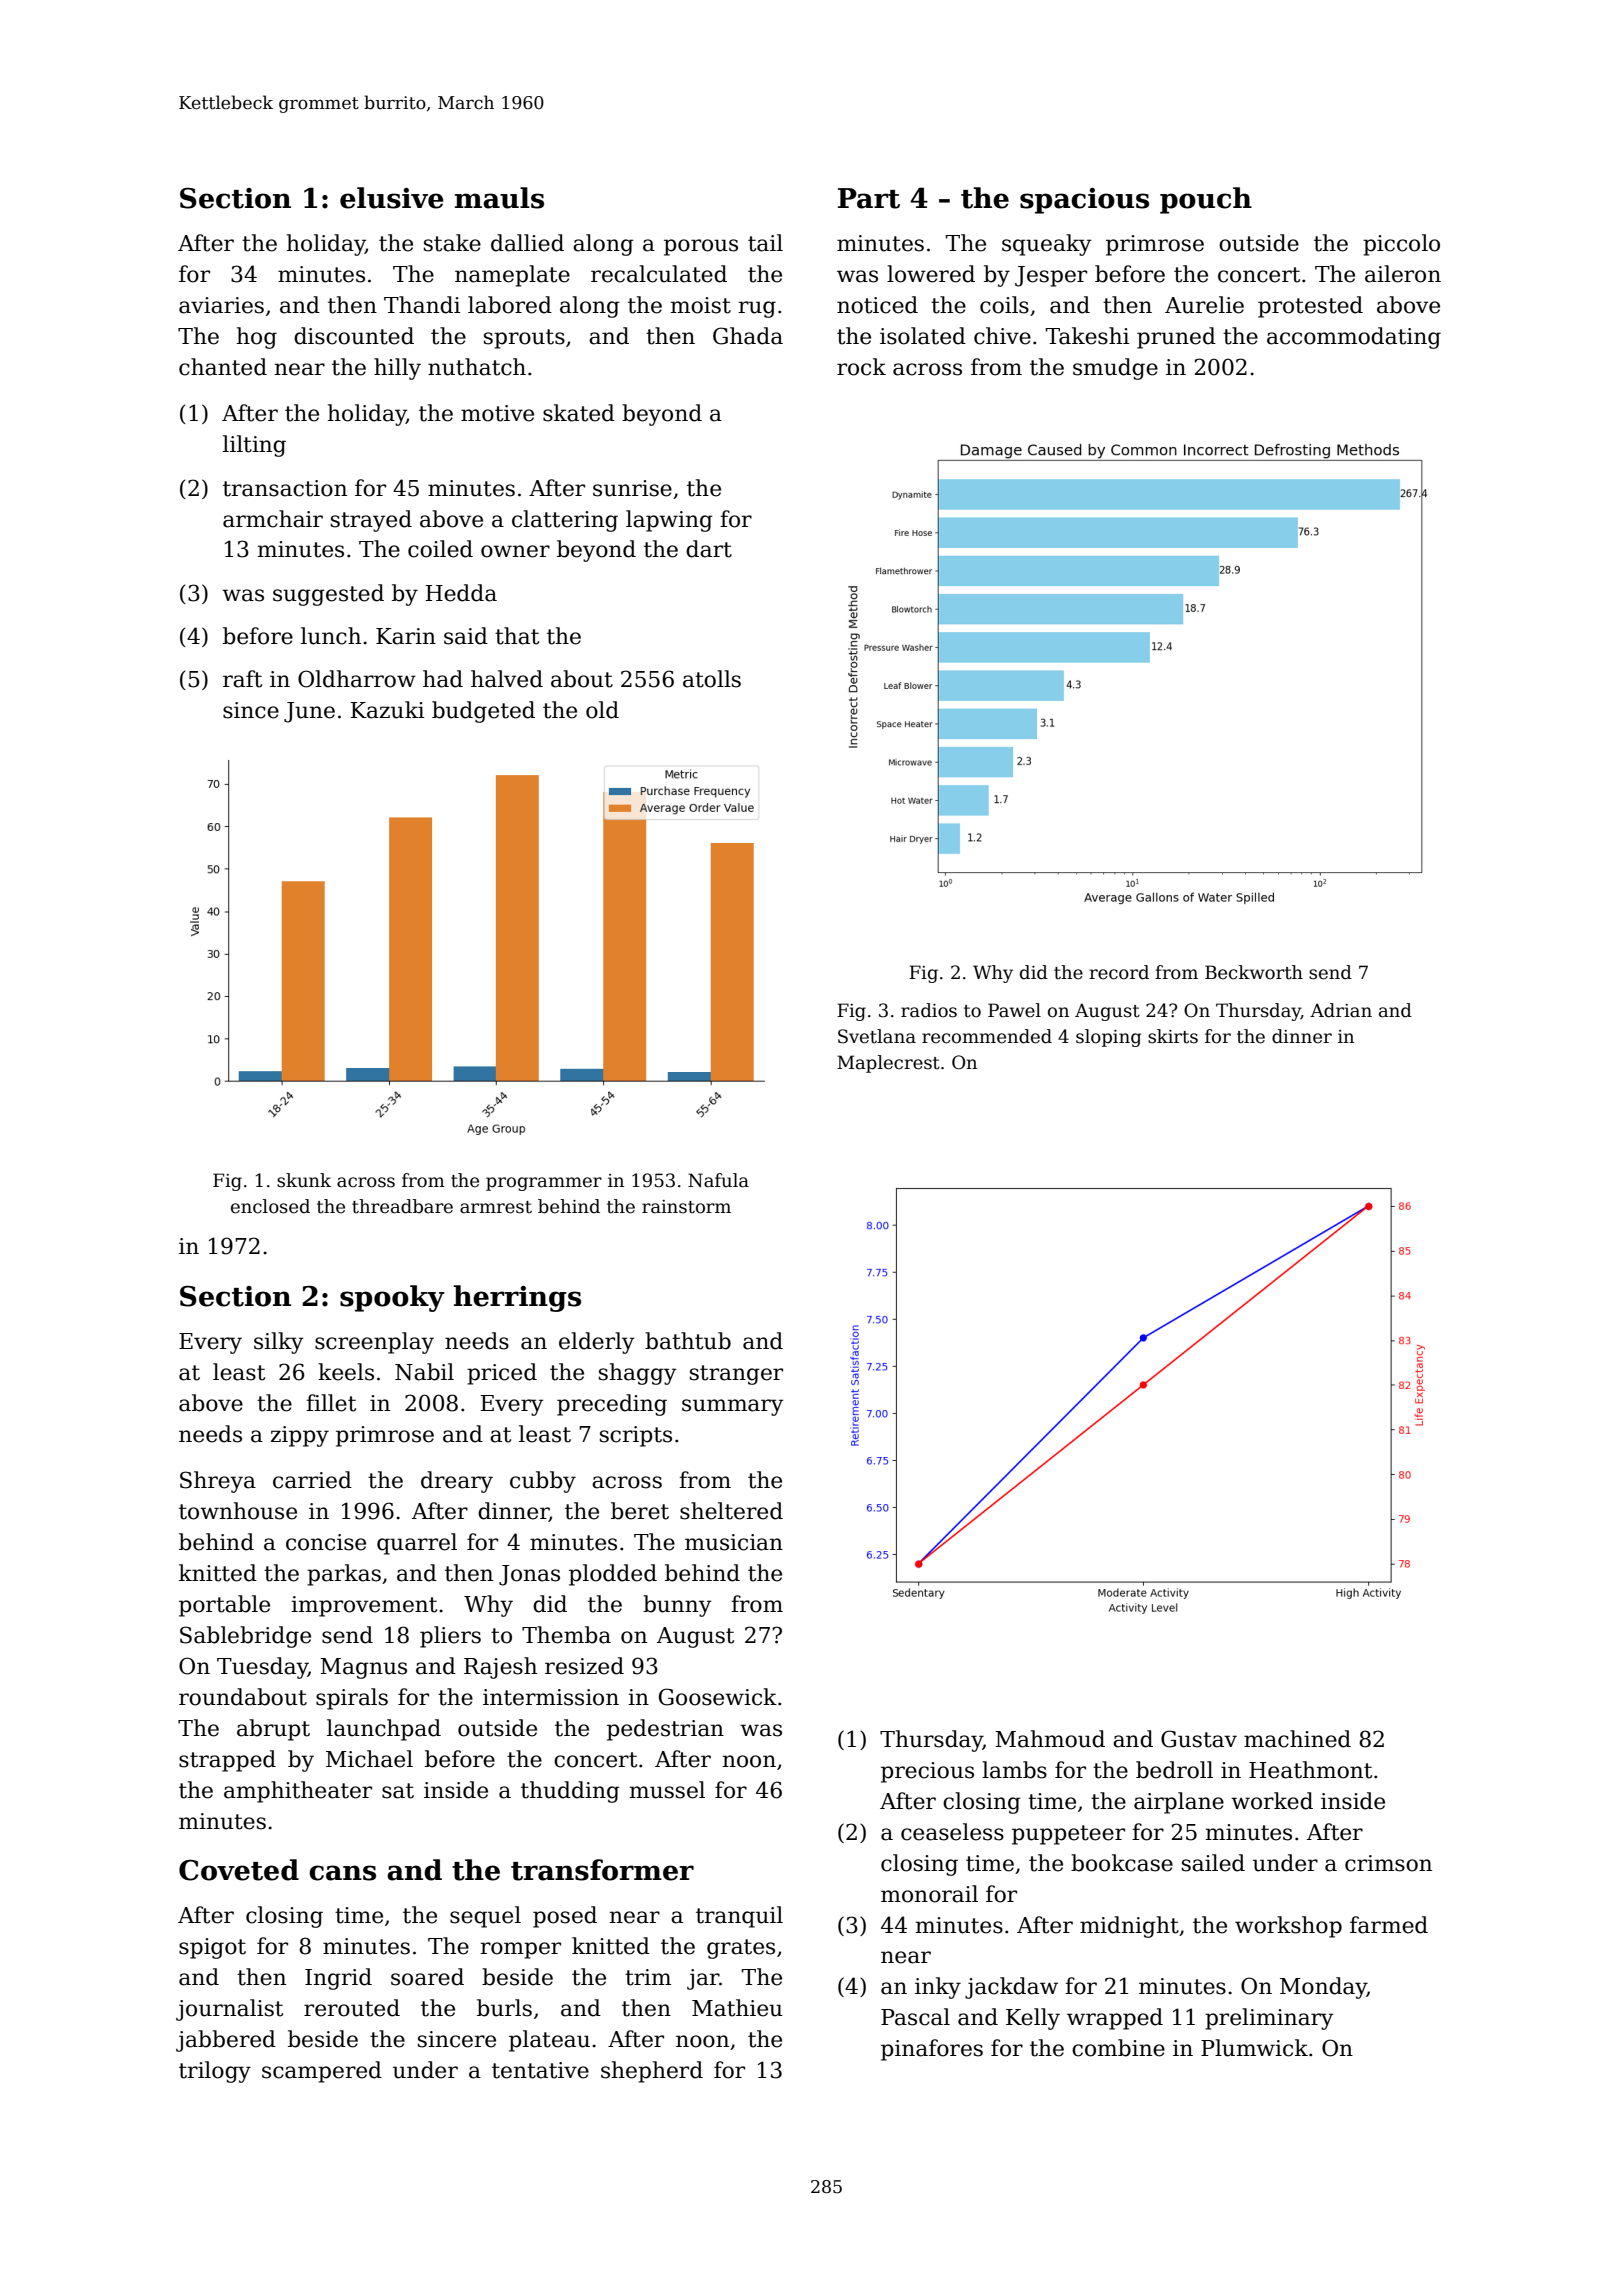 Image resolution: width=1620 pixels, height=2292 pixels. What do you see at coordinates (304, 1180) in the screenshot?
I see `skunk` at bounding box center [304, 1180].
